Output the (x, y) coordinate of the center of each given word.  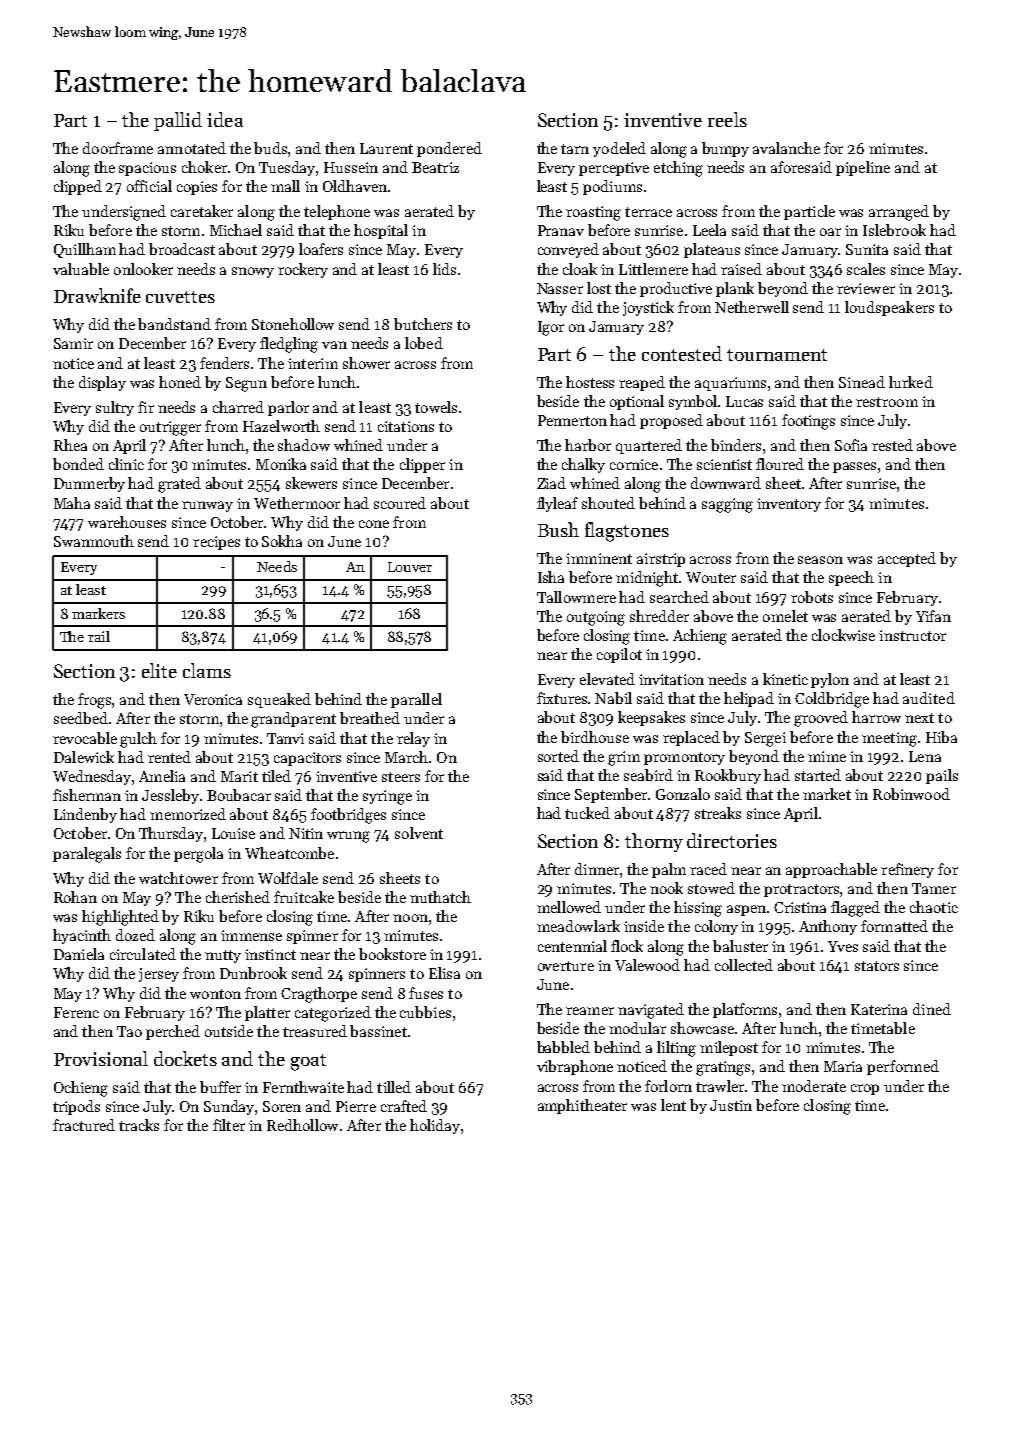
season (820, 560)
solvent (419, 833)
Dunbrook (253, 973)
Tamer (934, 888)
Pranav (561, 230)
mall (285, 186)
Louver (410, 567)
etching (678, 169)
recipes (216, 543)
